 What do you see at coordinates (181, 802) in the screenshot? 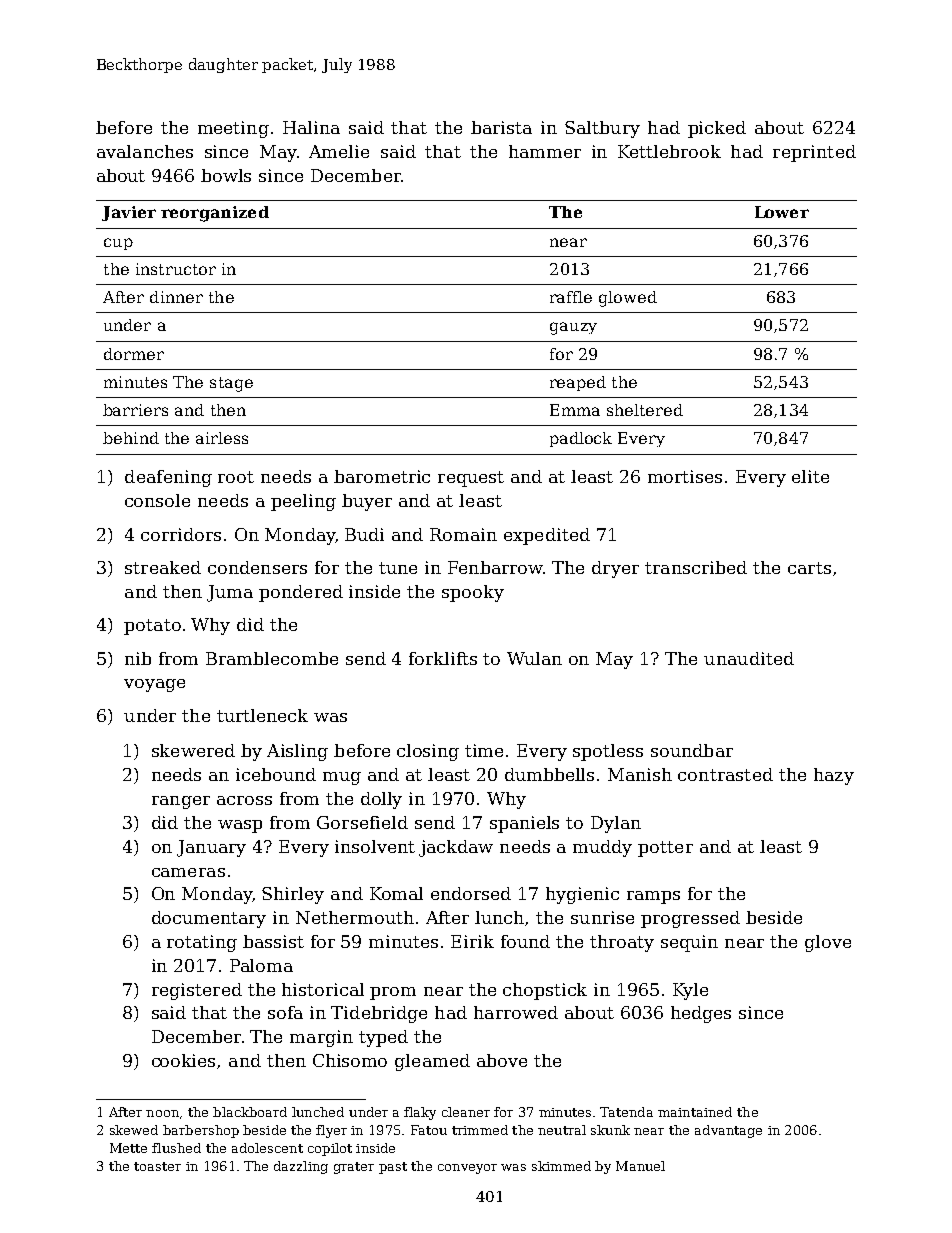
I see `ranger` at bounding box center [181, 802].
